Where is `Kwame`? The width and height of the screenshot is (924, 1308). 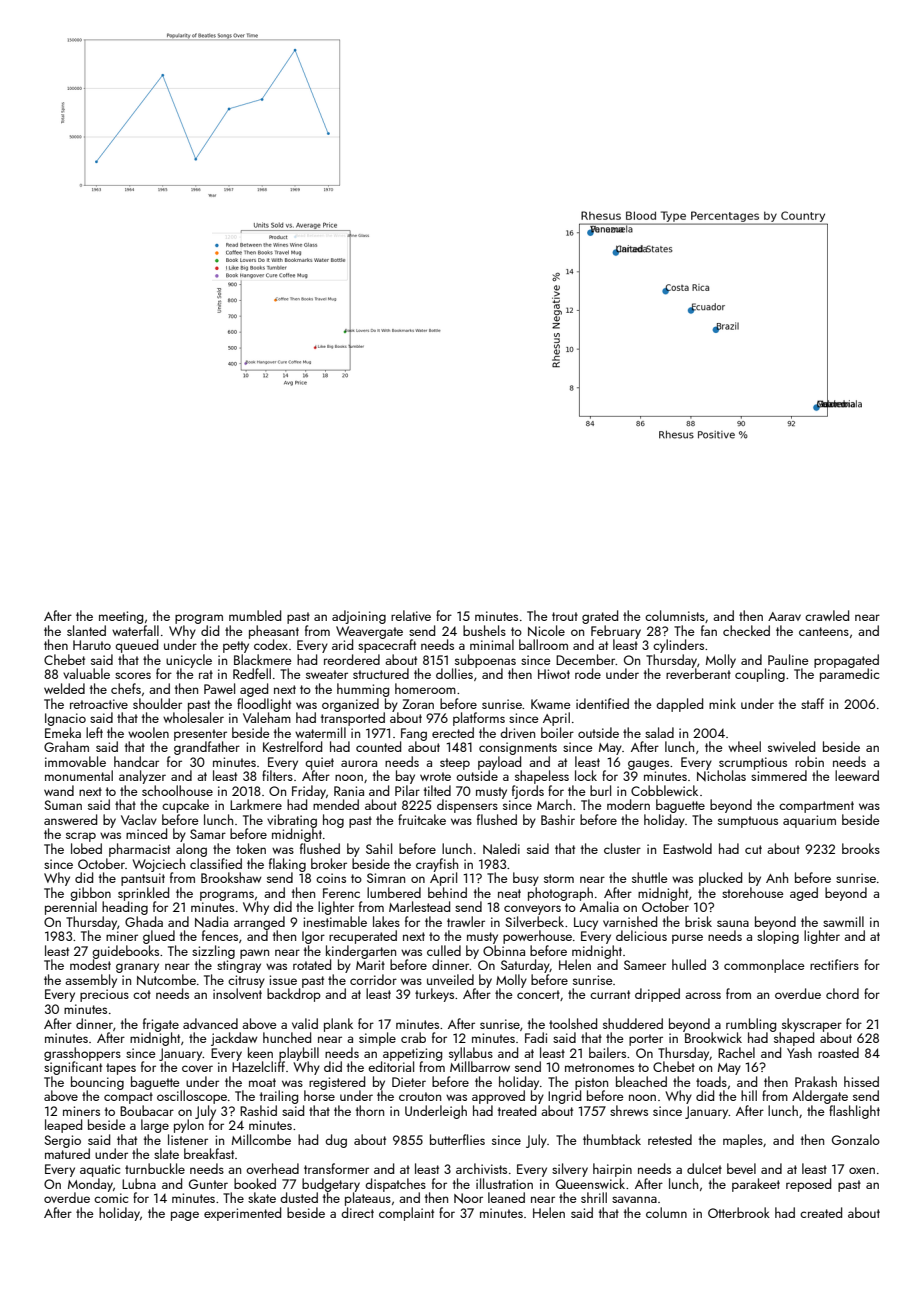
Kwame is located at coordinates (551, 704).
